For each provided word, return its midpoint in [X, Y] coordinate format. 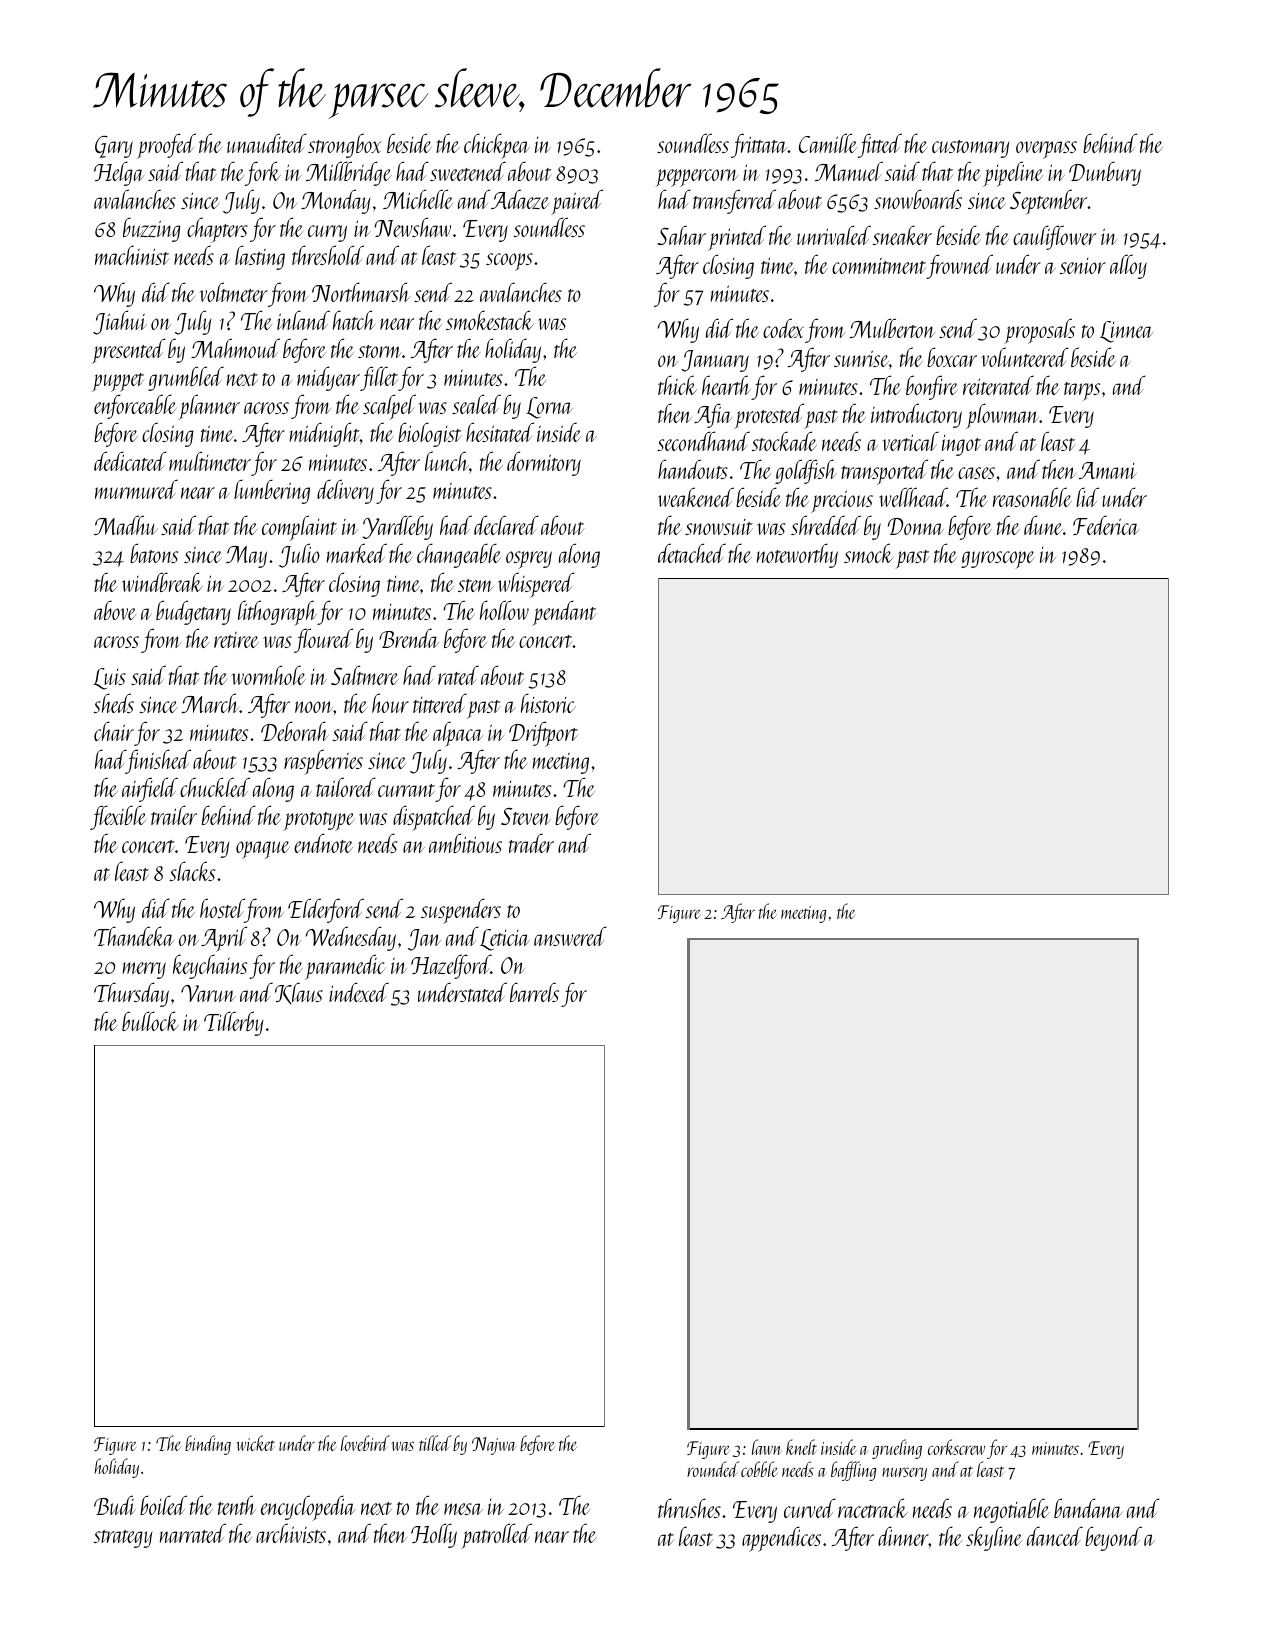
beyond [1113, 1538]
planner [209, 407]
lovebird [365, 1443]
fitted [880, 145]
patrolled [496, 1536]
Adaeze [520, 199]
